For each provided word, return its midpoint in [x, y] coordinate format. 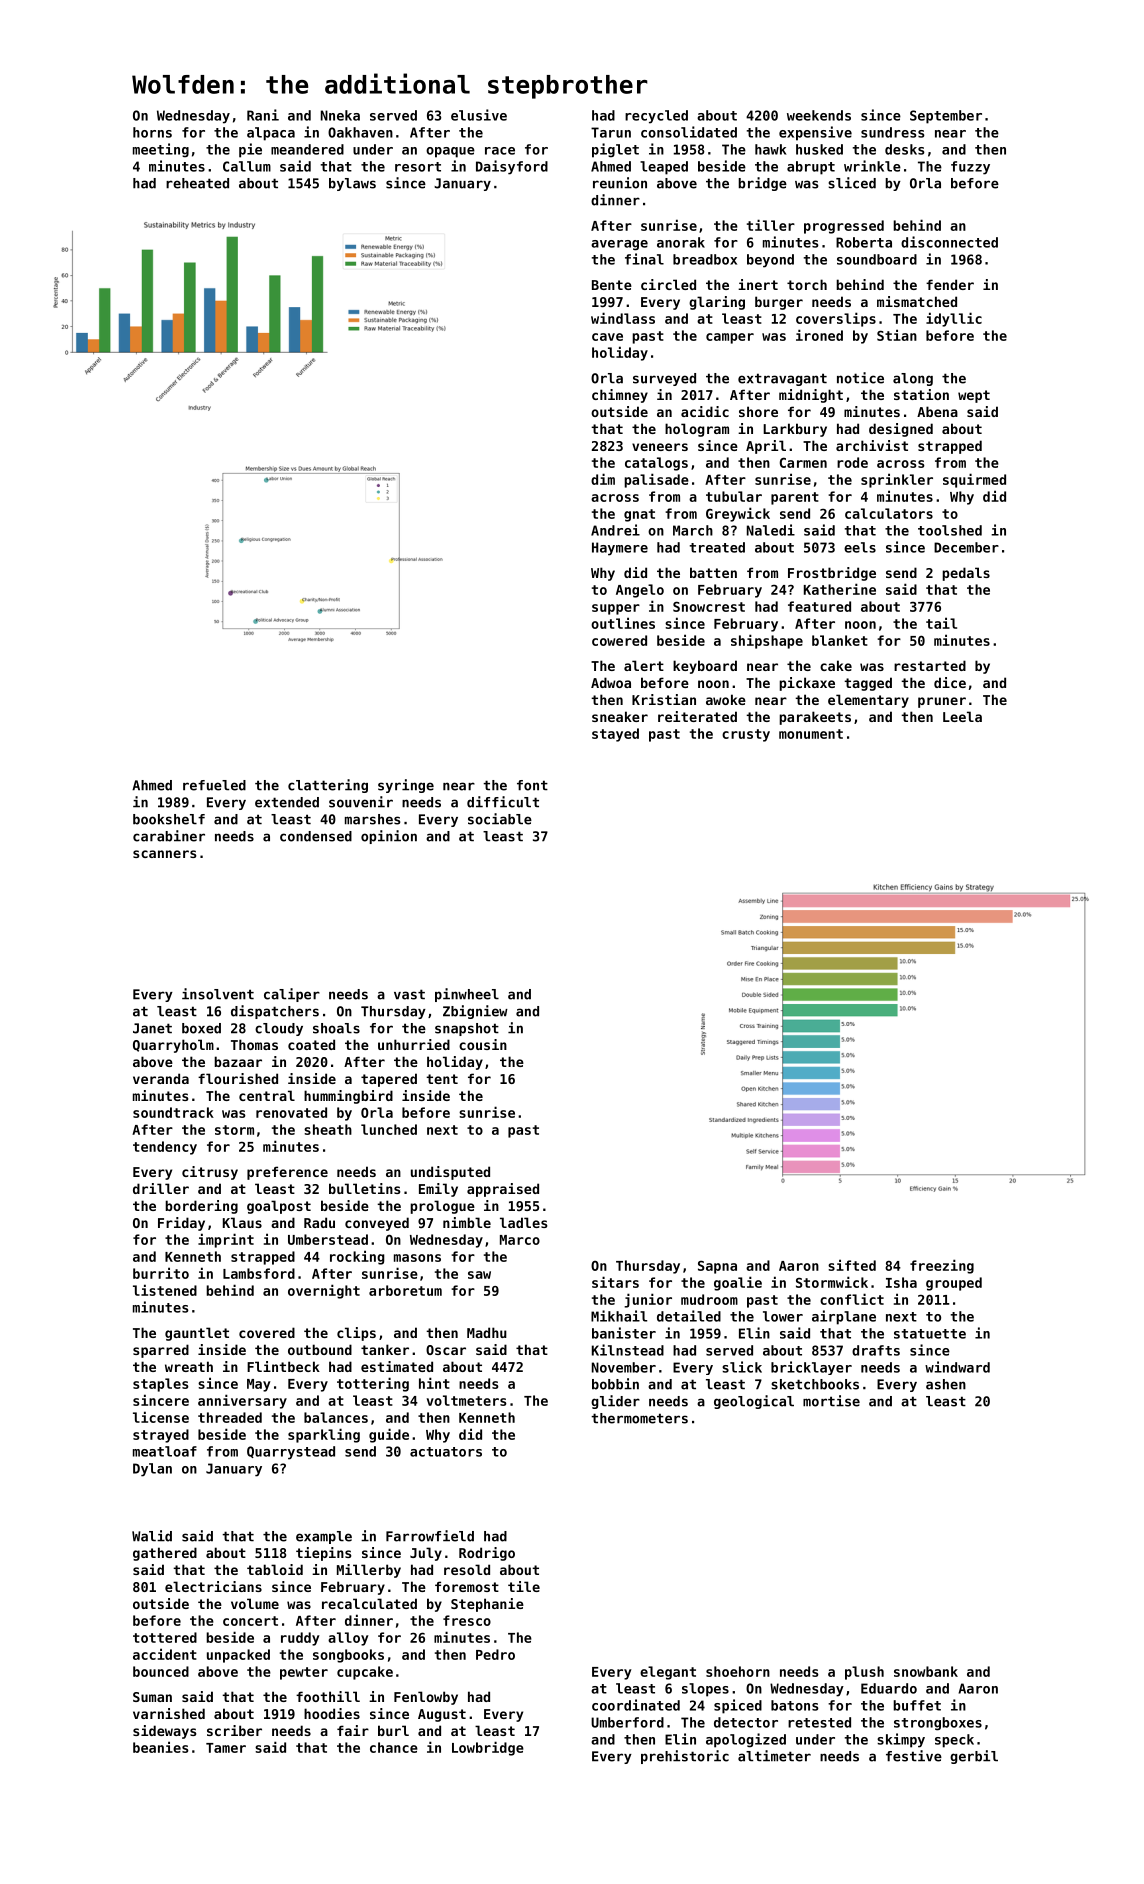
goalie [738, 1283]
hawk [771, 149]
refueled [214, 785]
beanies [161, 1747]
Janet [152, 1028]
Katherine [840, 589]
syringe [406, 786]
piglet [615, 150]
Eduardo [889, 1688]
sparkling [324, 1435]
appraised [503, 1190]
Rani [263, 115]
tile [524, 1586]
